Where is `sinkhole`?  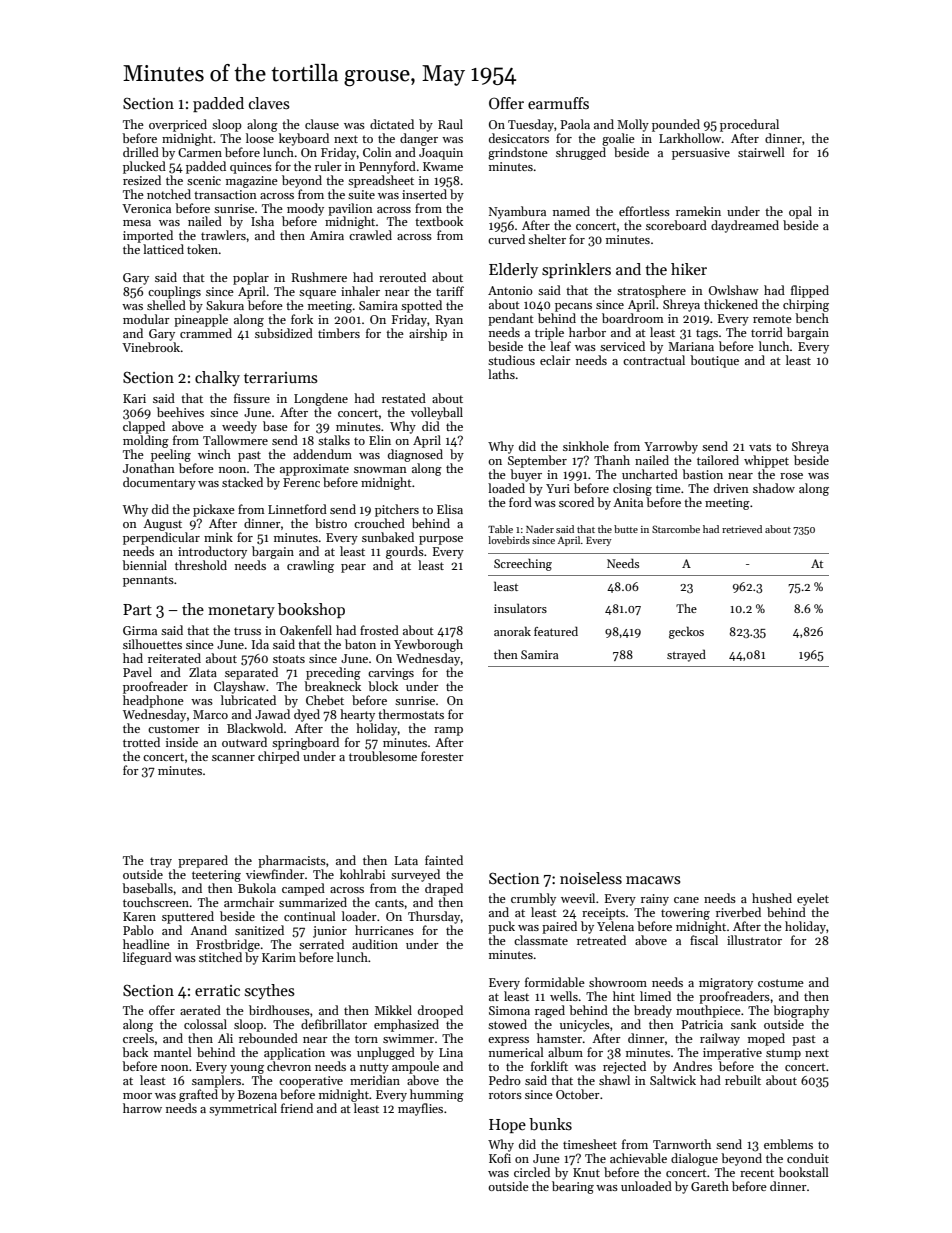 sinkhole is located at coordinates (586, 446).
